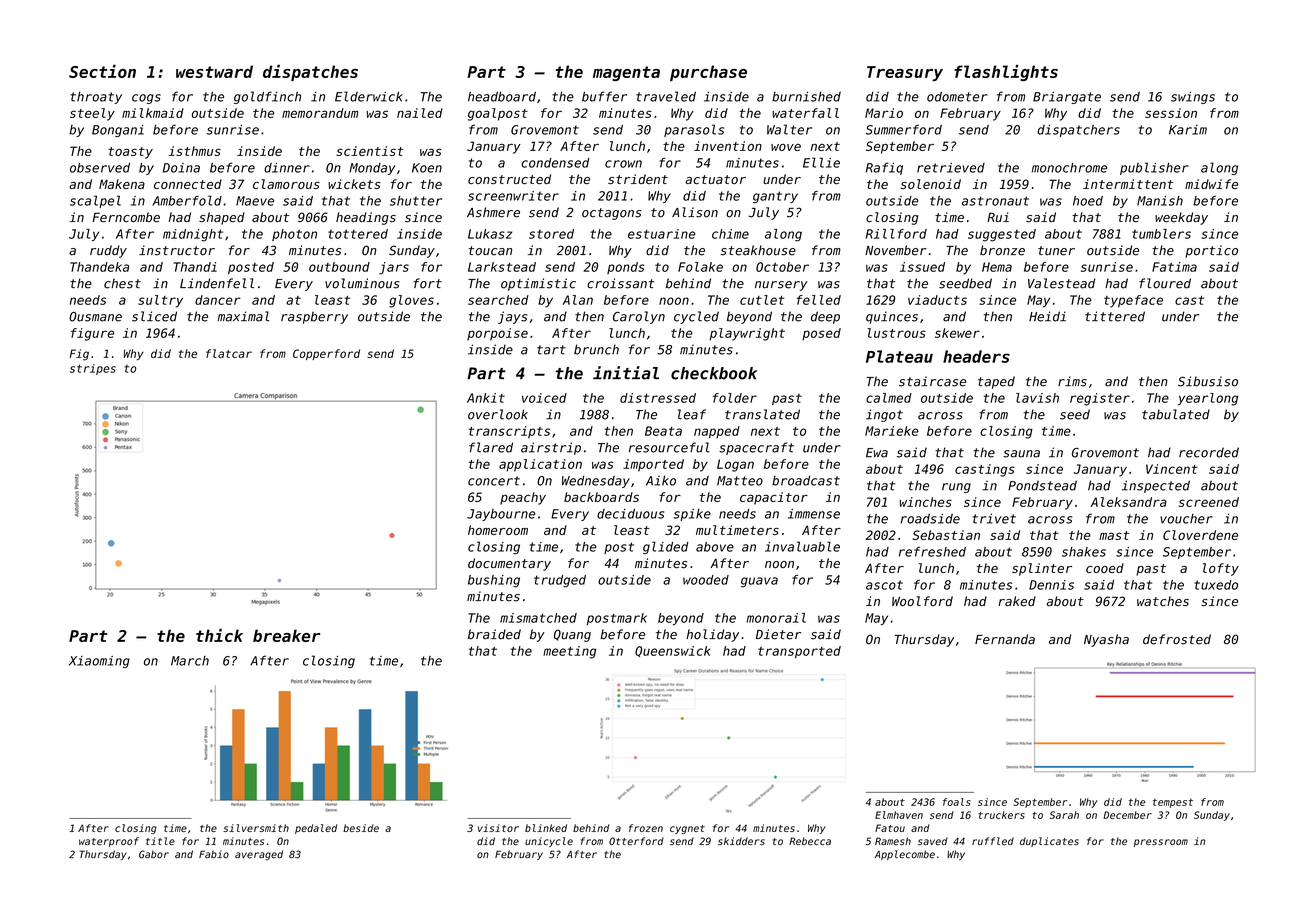  What do you see at coordinates (730, 234) in the page?
I see `chime` at bounding box center [730, 234].
